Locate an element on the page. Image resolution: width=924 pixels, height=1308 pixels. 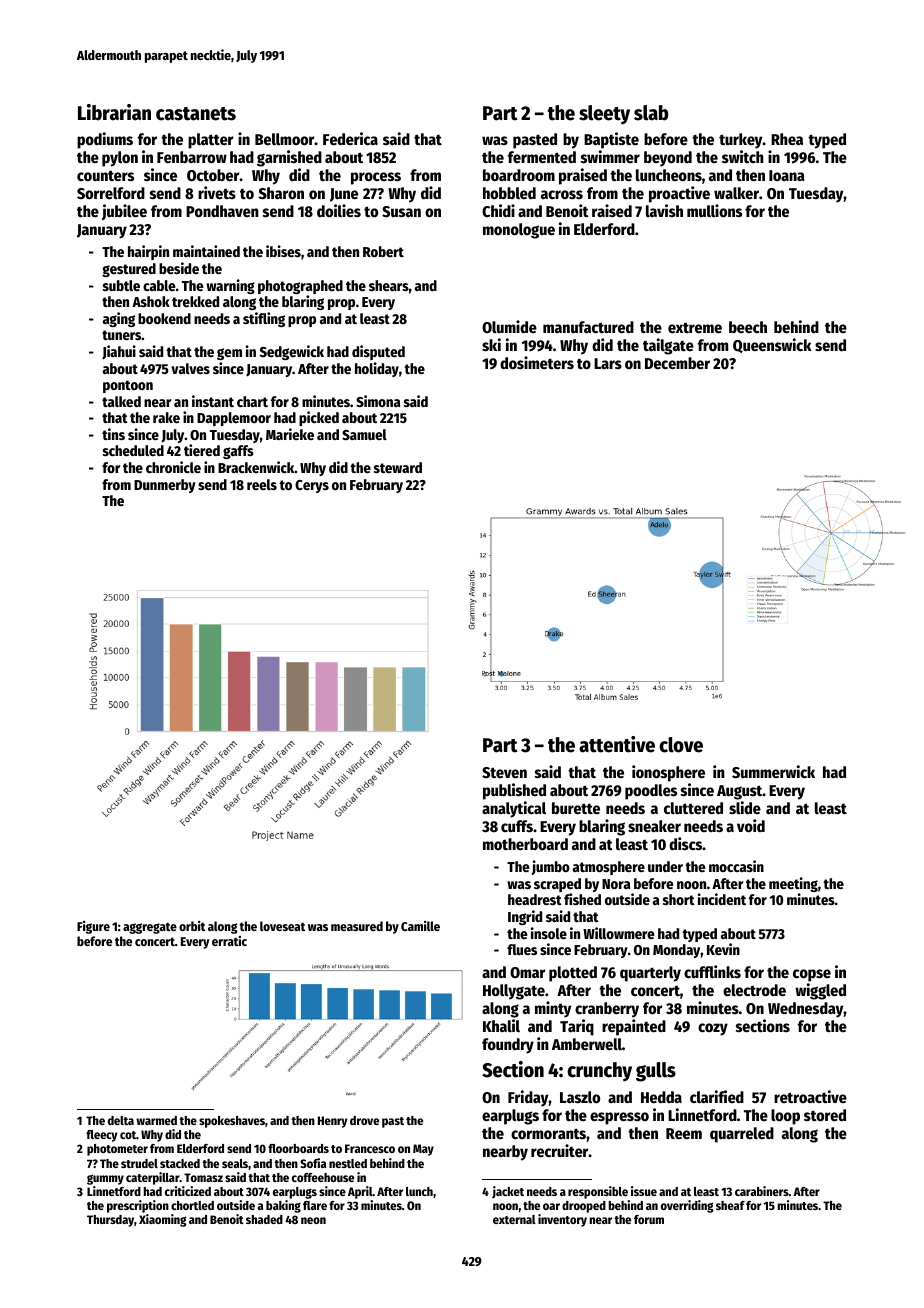
Bellmoor is located at coordinates (285, 139).
